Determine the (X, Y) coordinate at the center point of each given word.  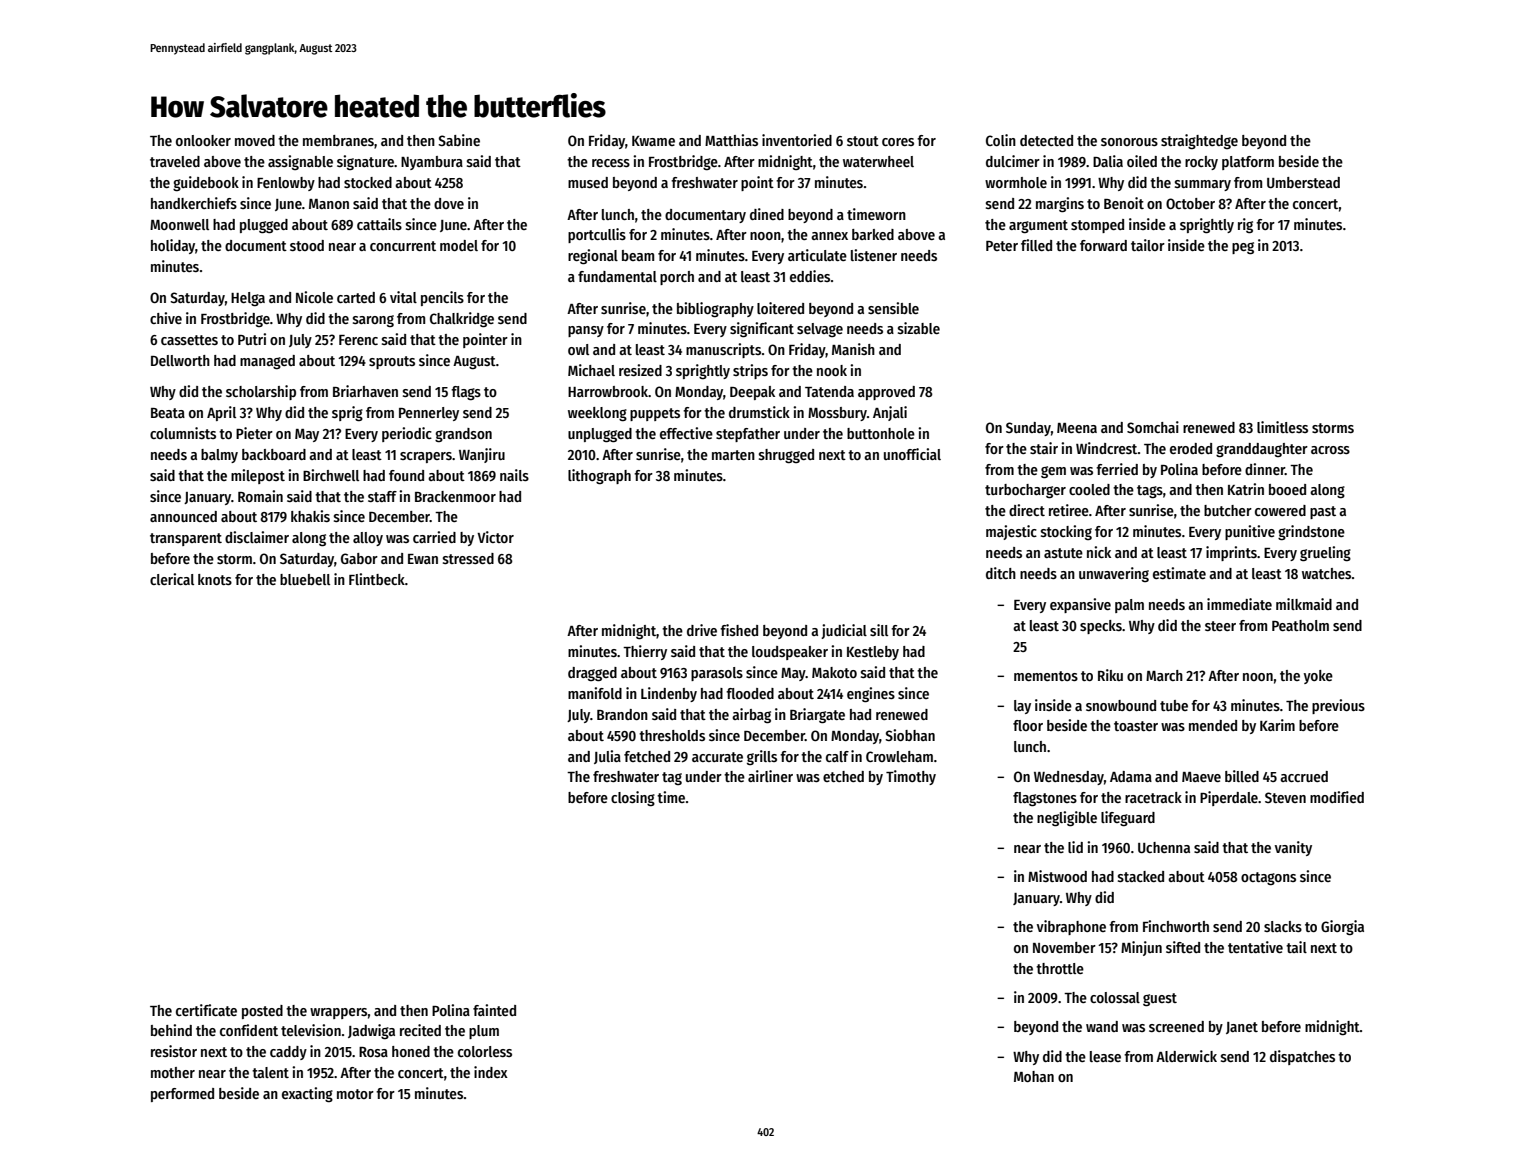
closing (633, 798)
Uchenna (1164, 847)
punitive (1250, 532)
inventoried (797, 140)
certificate (206, 1010)
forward (1103, 245)
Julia (607, 757)
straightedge (1199, 141)
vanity (1293, 848)
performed (182, 1095)
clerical (172, 579)
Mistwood (1057, 876)
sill (879, 630)
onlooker (203, 140)
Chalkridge (462, 319)
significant (762, 329)
